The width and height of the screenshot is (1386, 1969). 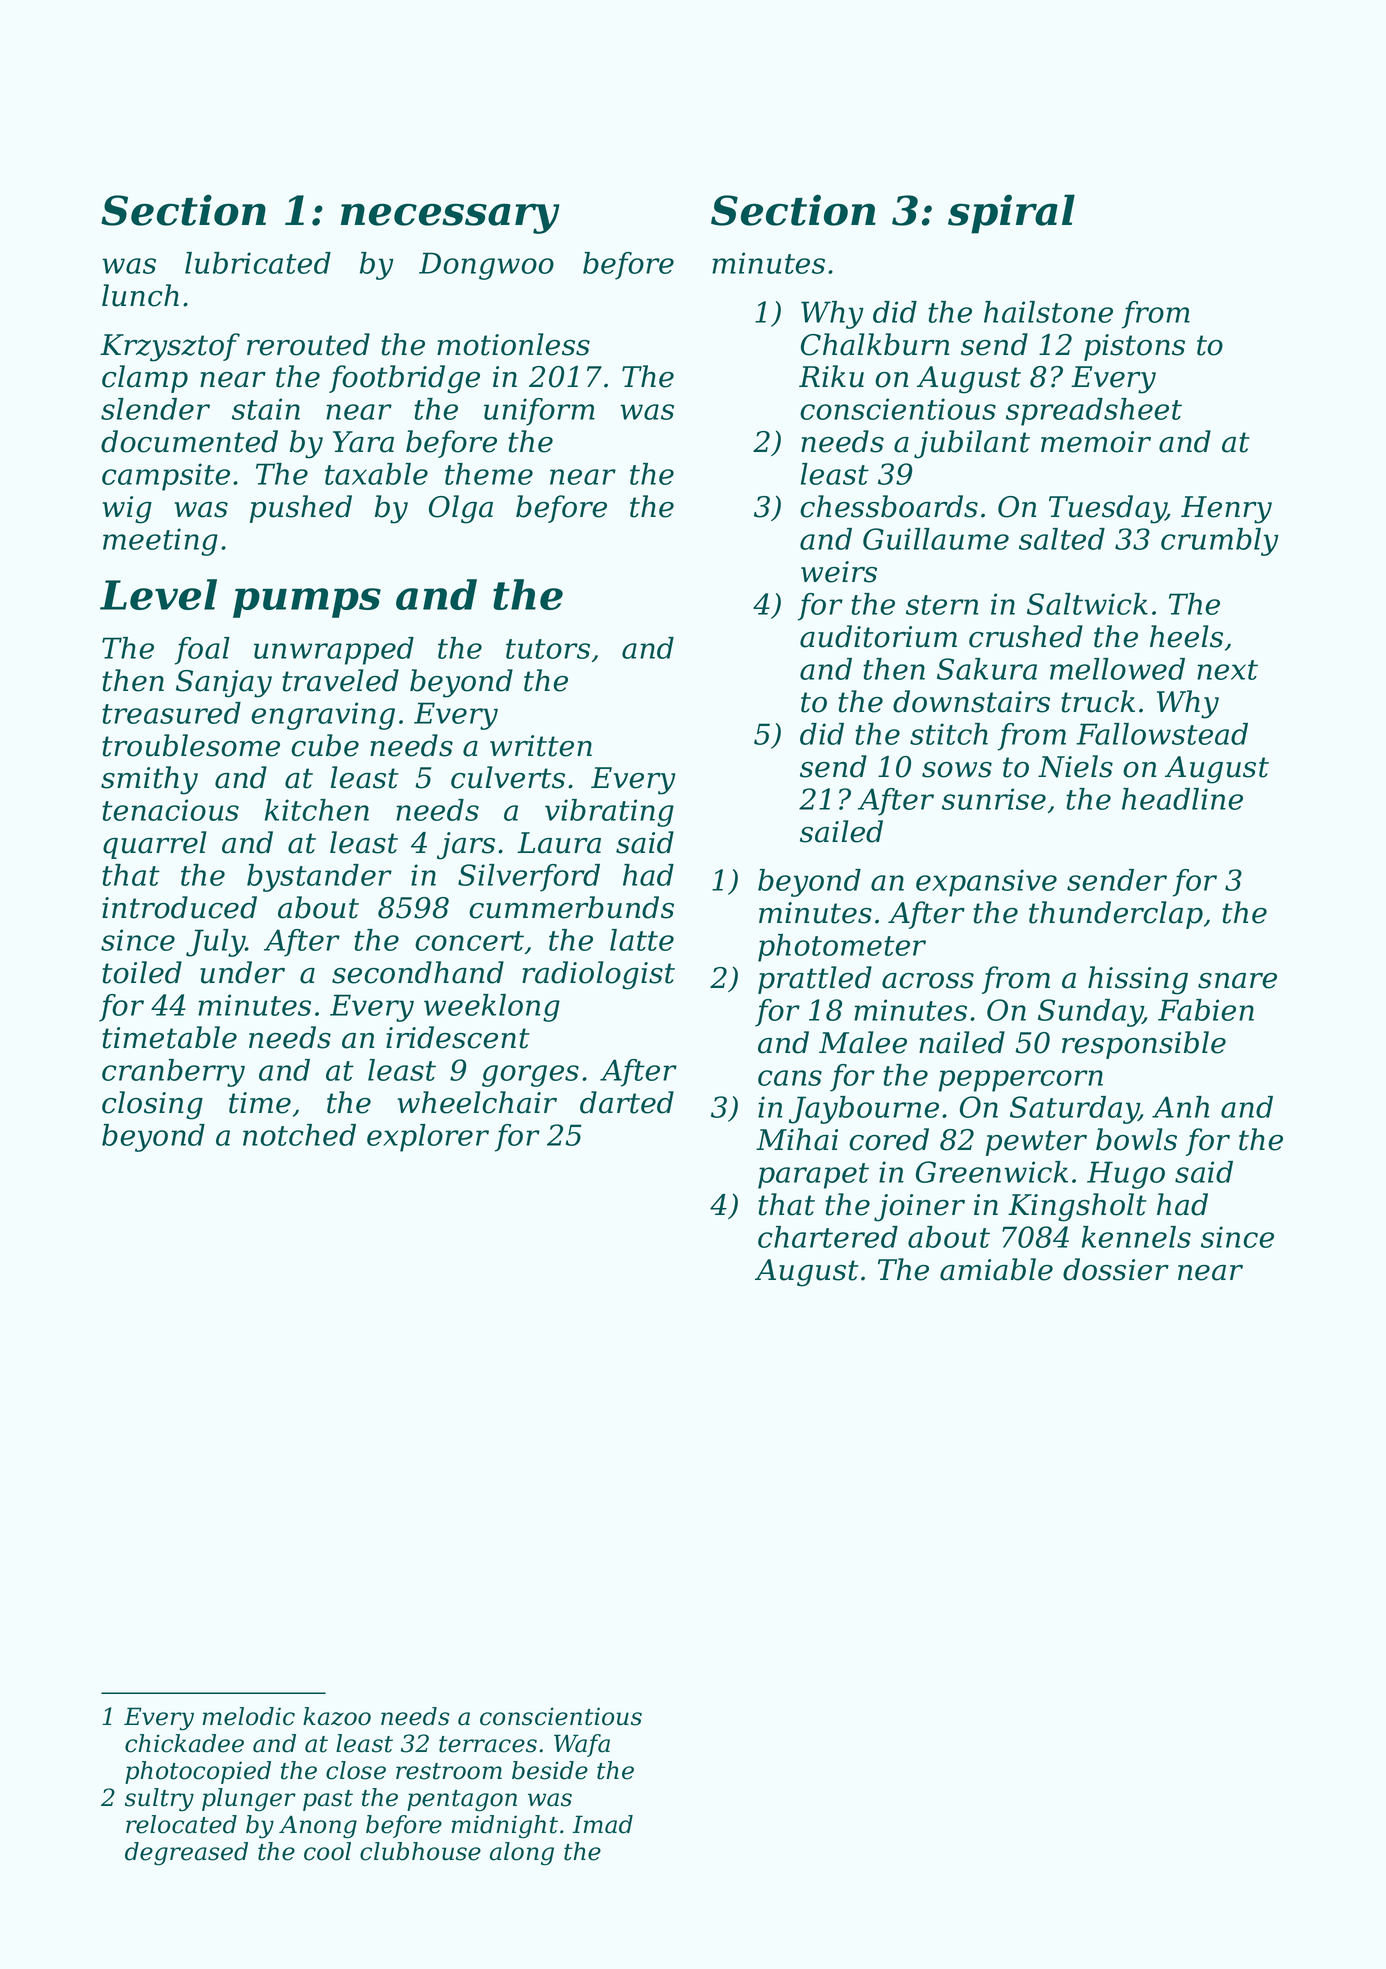 I want to click on Riku, so click(x=831, y=376).
